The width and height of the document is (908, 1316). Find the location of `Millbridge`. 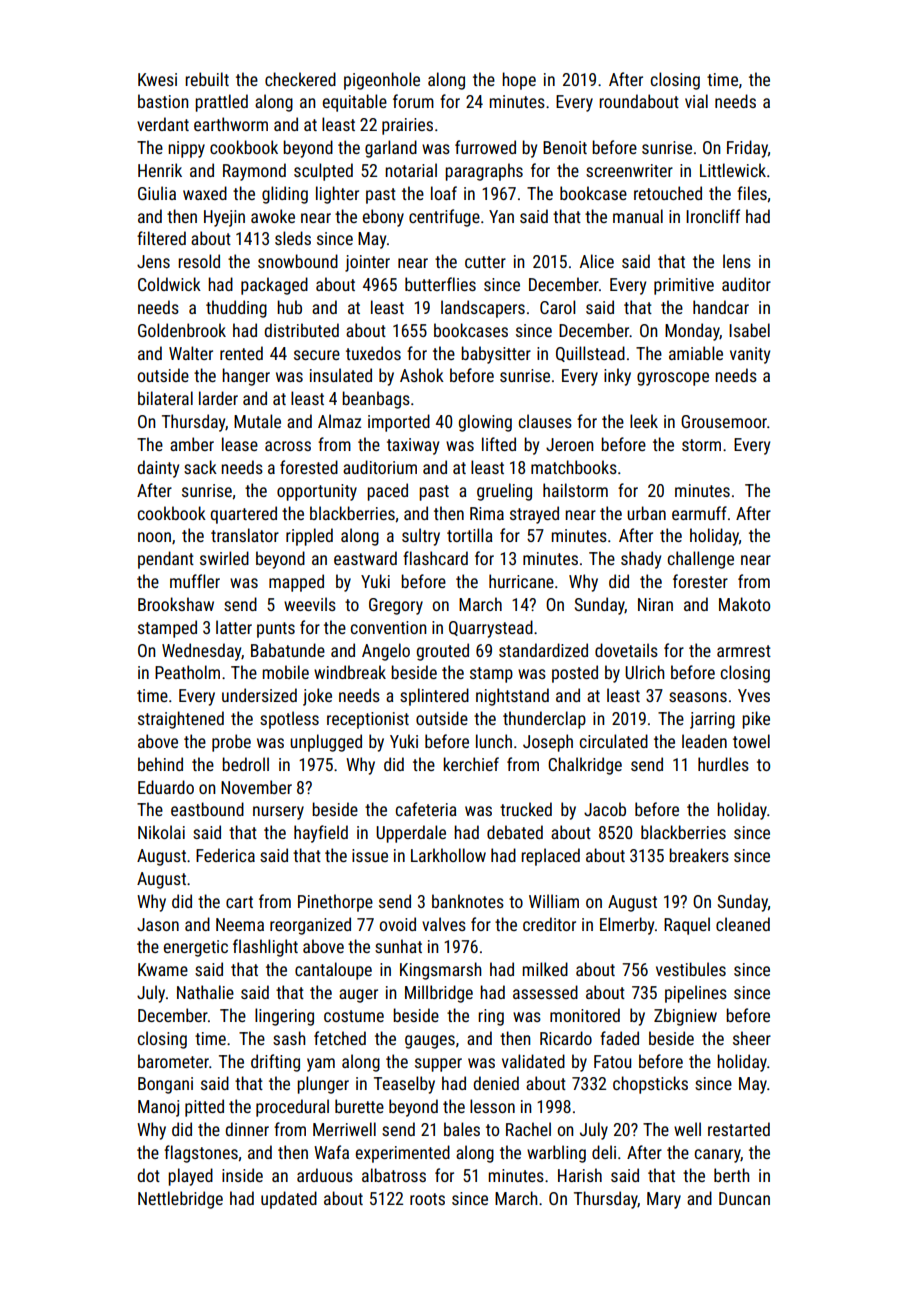

Millbridge is located at coordinates (439, 994).
